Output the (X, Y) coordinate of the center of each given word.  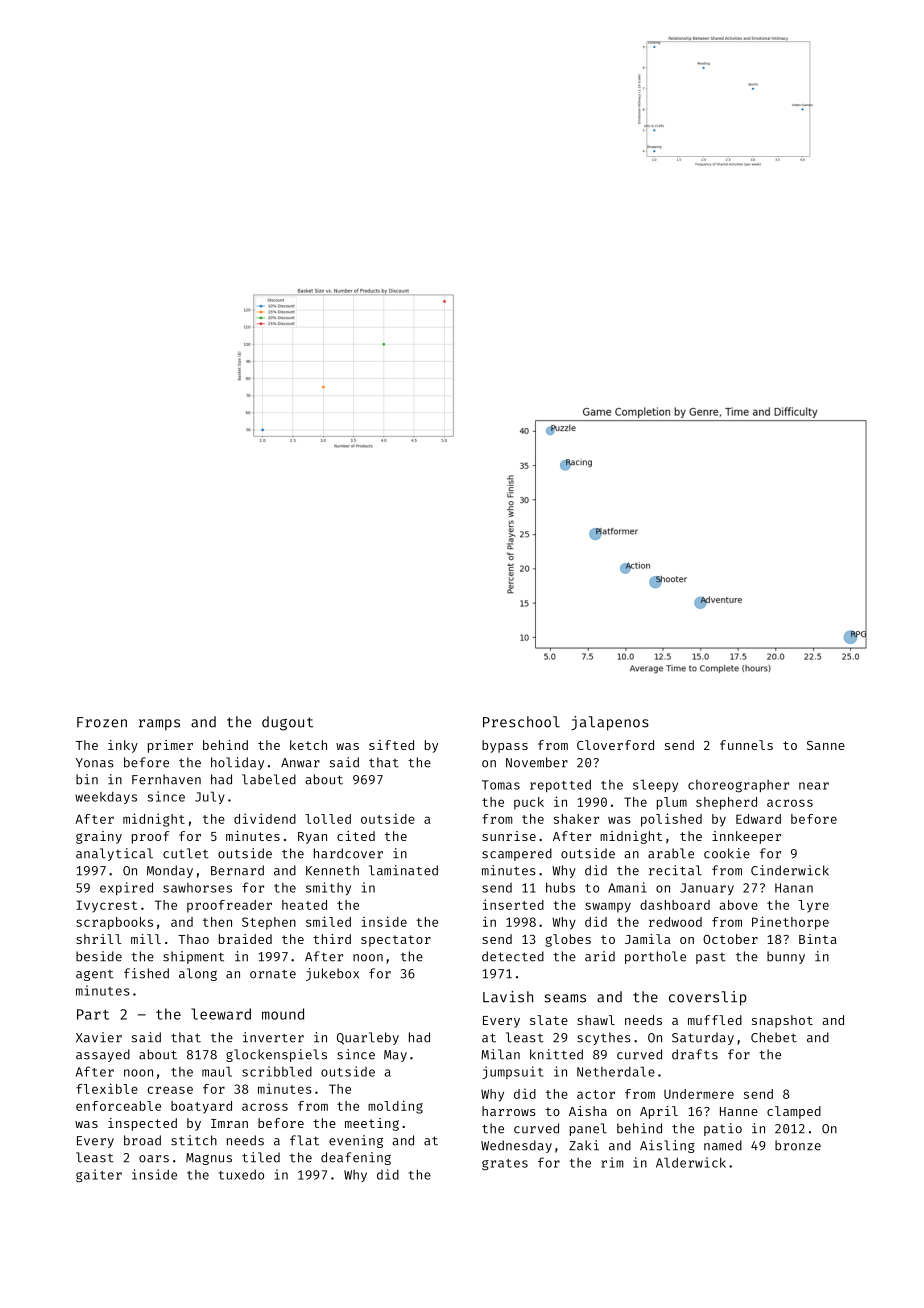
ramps (159, 725)
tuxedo (241, 1174)
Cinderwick (790, 870)
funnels (746, 745)
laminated (403, 870)
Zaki (584, 1145)
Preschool (521, 722)
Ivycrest (106, 906)
